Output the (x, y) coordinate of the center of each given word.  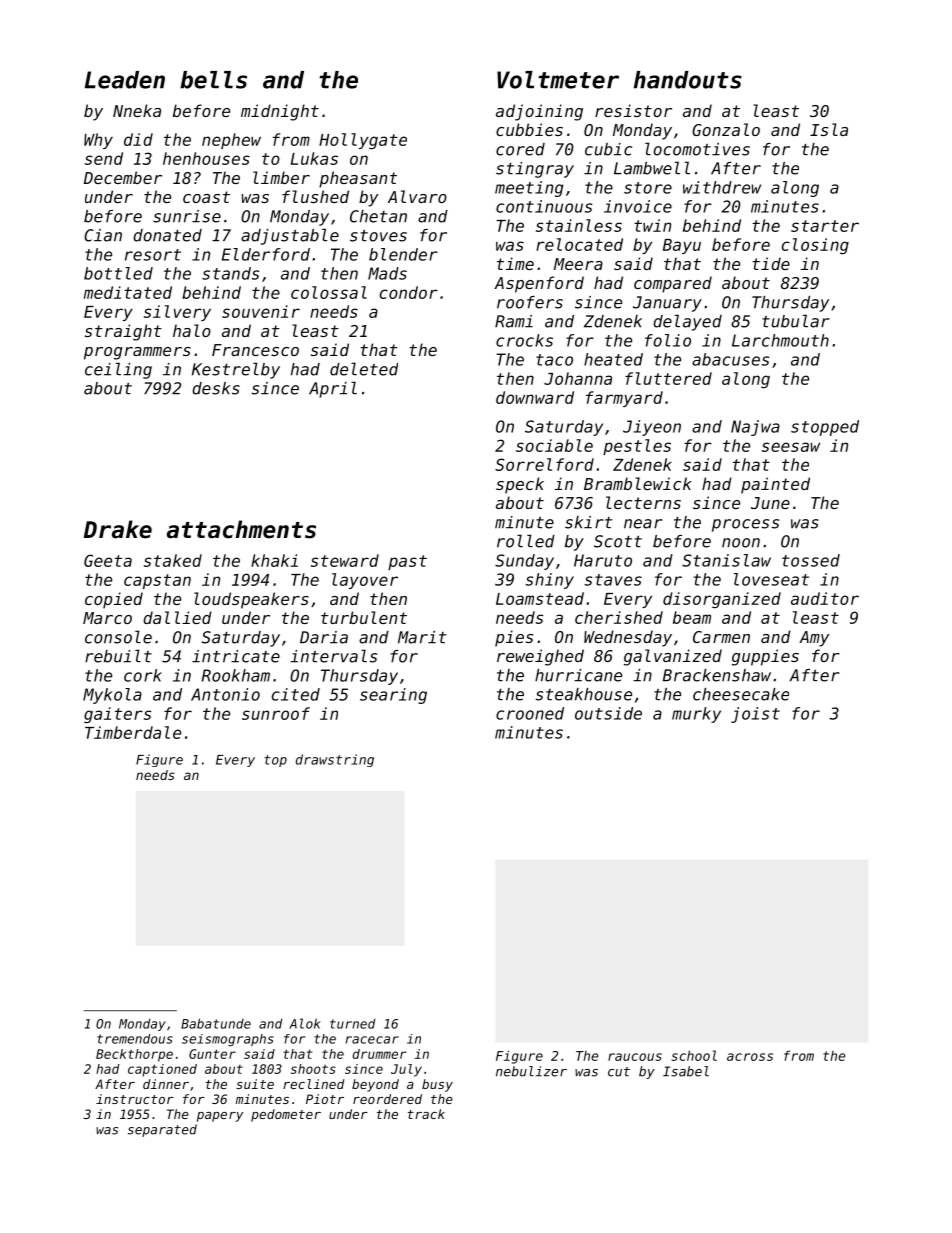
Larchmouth (780, 340)
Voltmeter (558, 80)
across (750, 1057)
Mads (387, 273)
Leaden (125, 80)
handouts (688, 80)
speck (520, 485)
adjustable (290, 236)
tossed (811, 560)
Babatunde (216, 1023)
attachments (241, 529)
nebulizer (531, 1071)
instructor (135, 1099)
